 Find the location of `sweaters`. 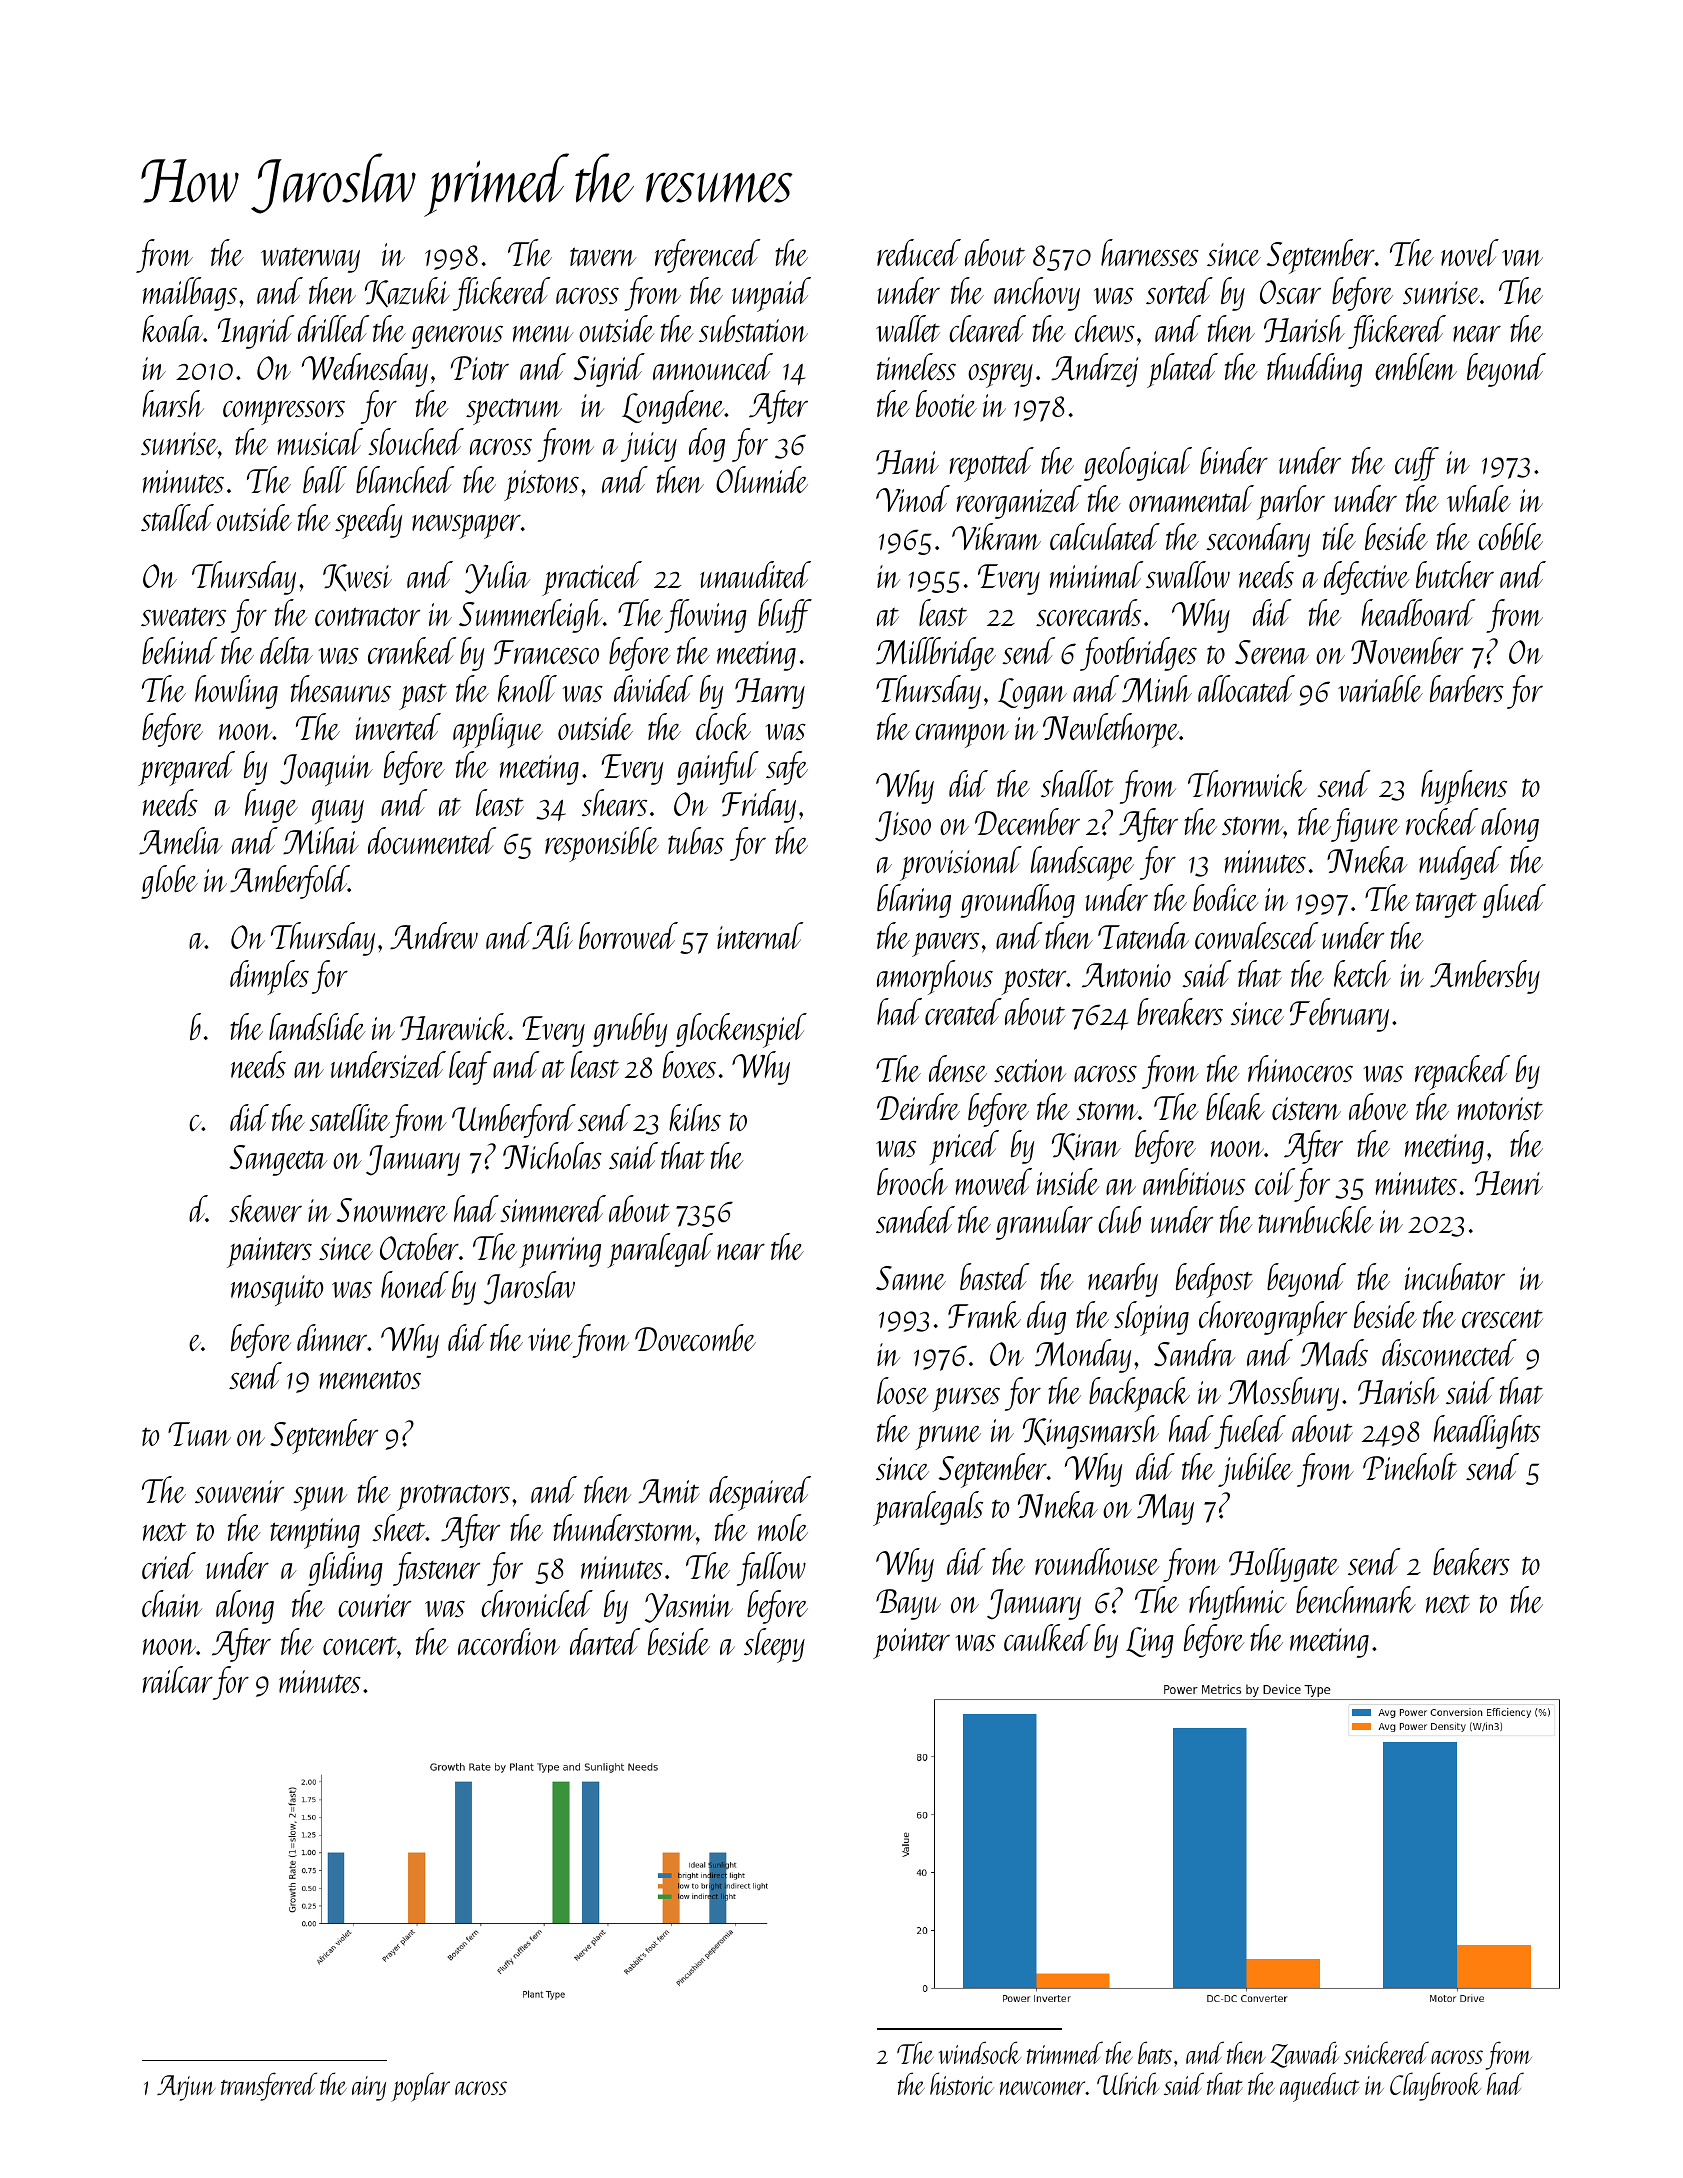

sweaters is located at coordinates (183, 616).
